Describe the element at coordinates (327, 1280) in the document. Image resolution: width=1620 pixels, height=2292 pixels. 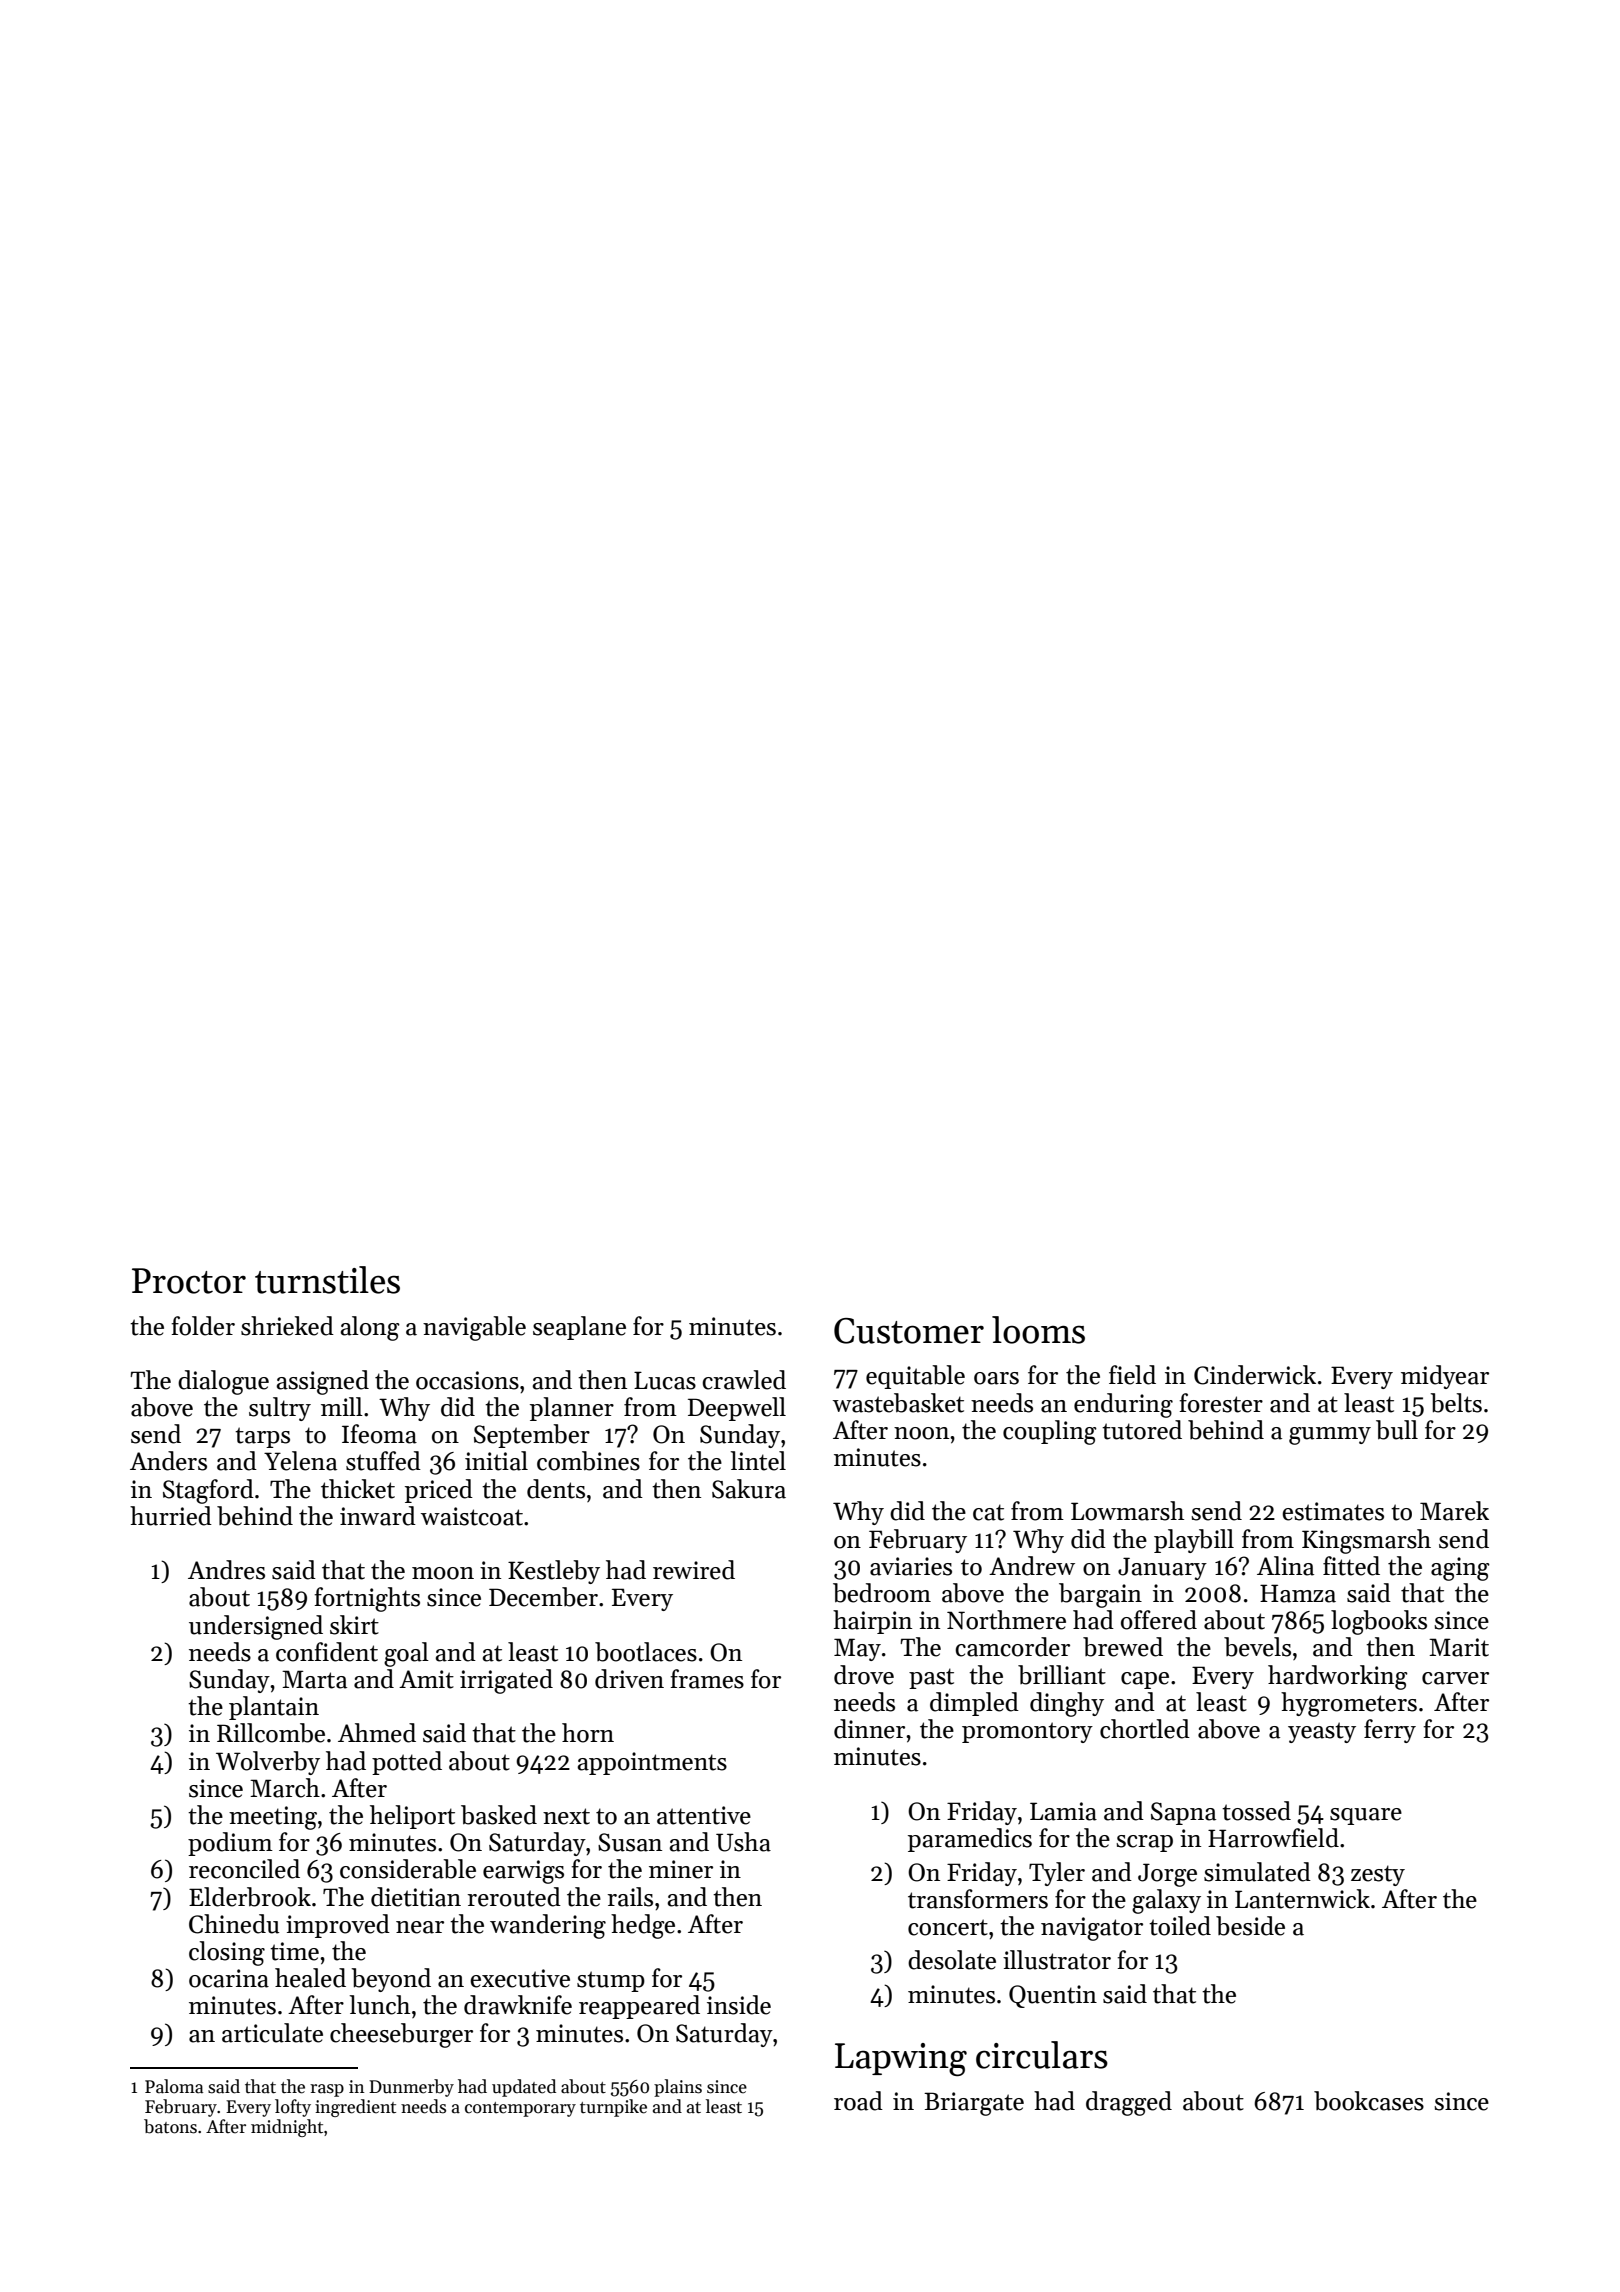
I see `turnstiles` at that location.
